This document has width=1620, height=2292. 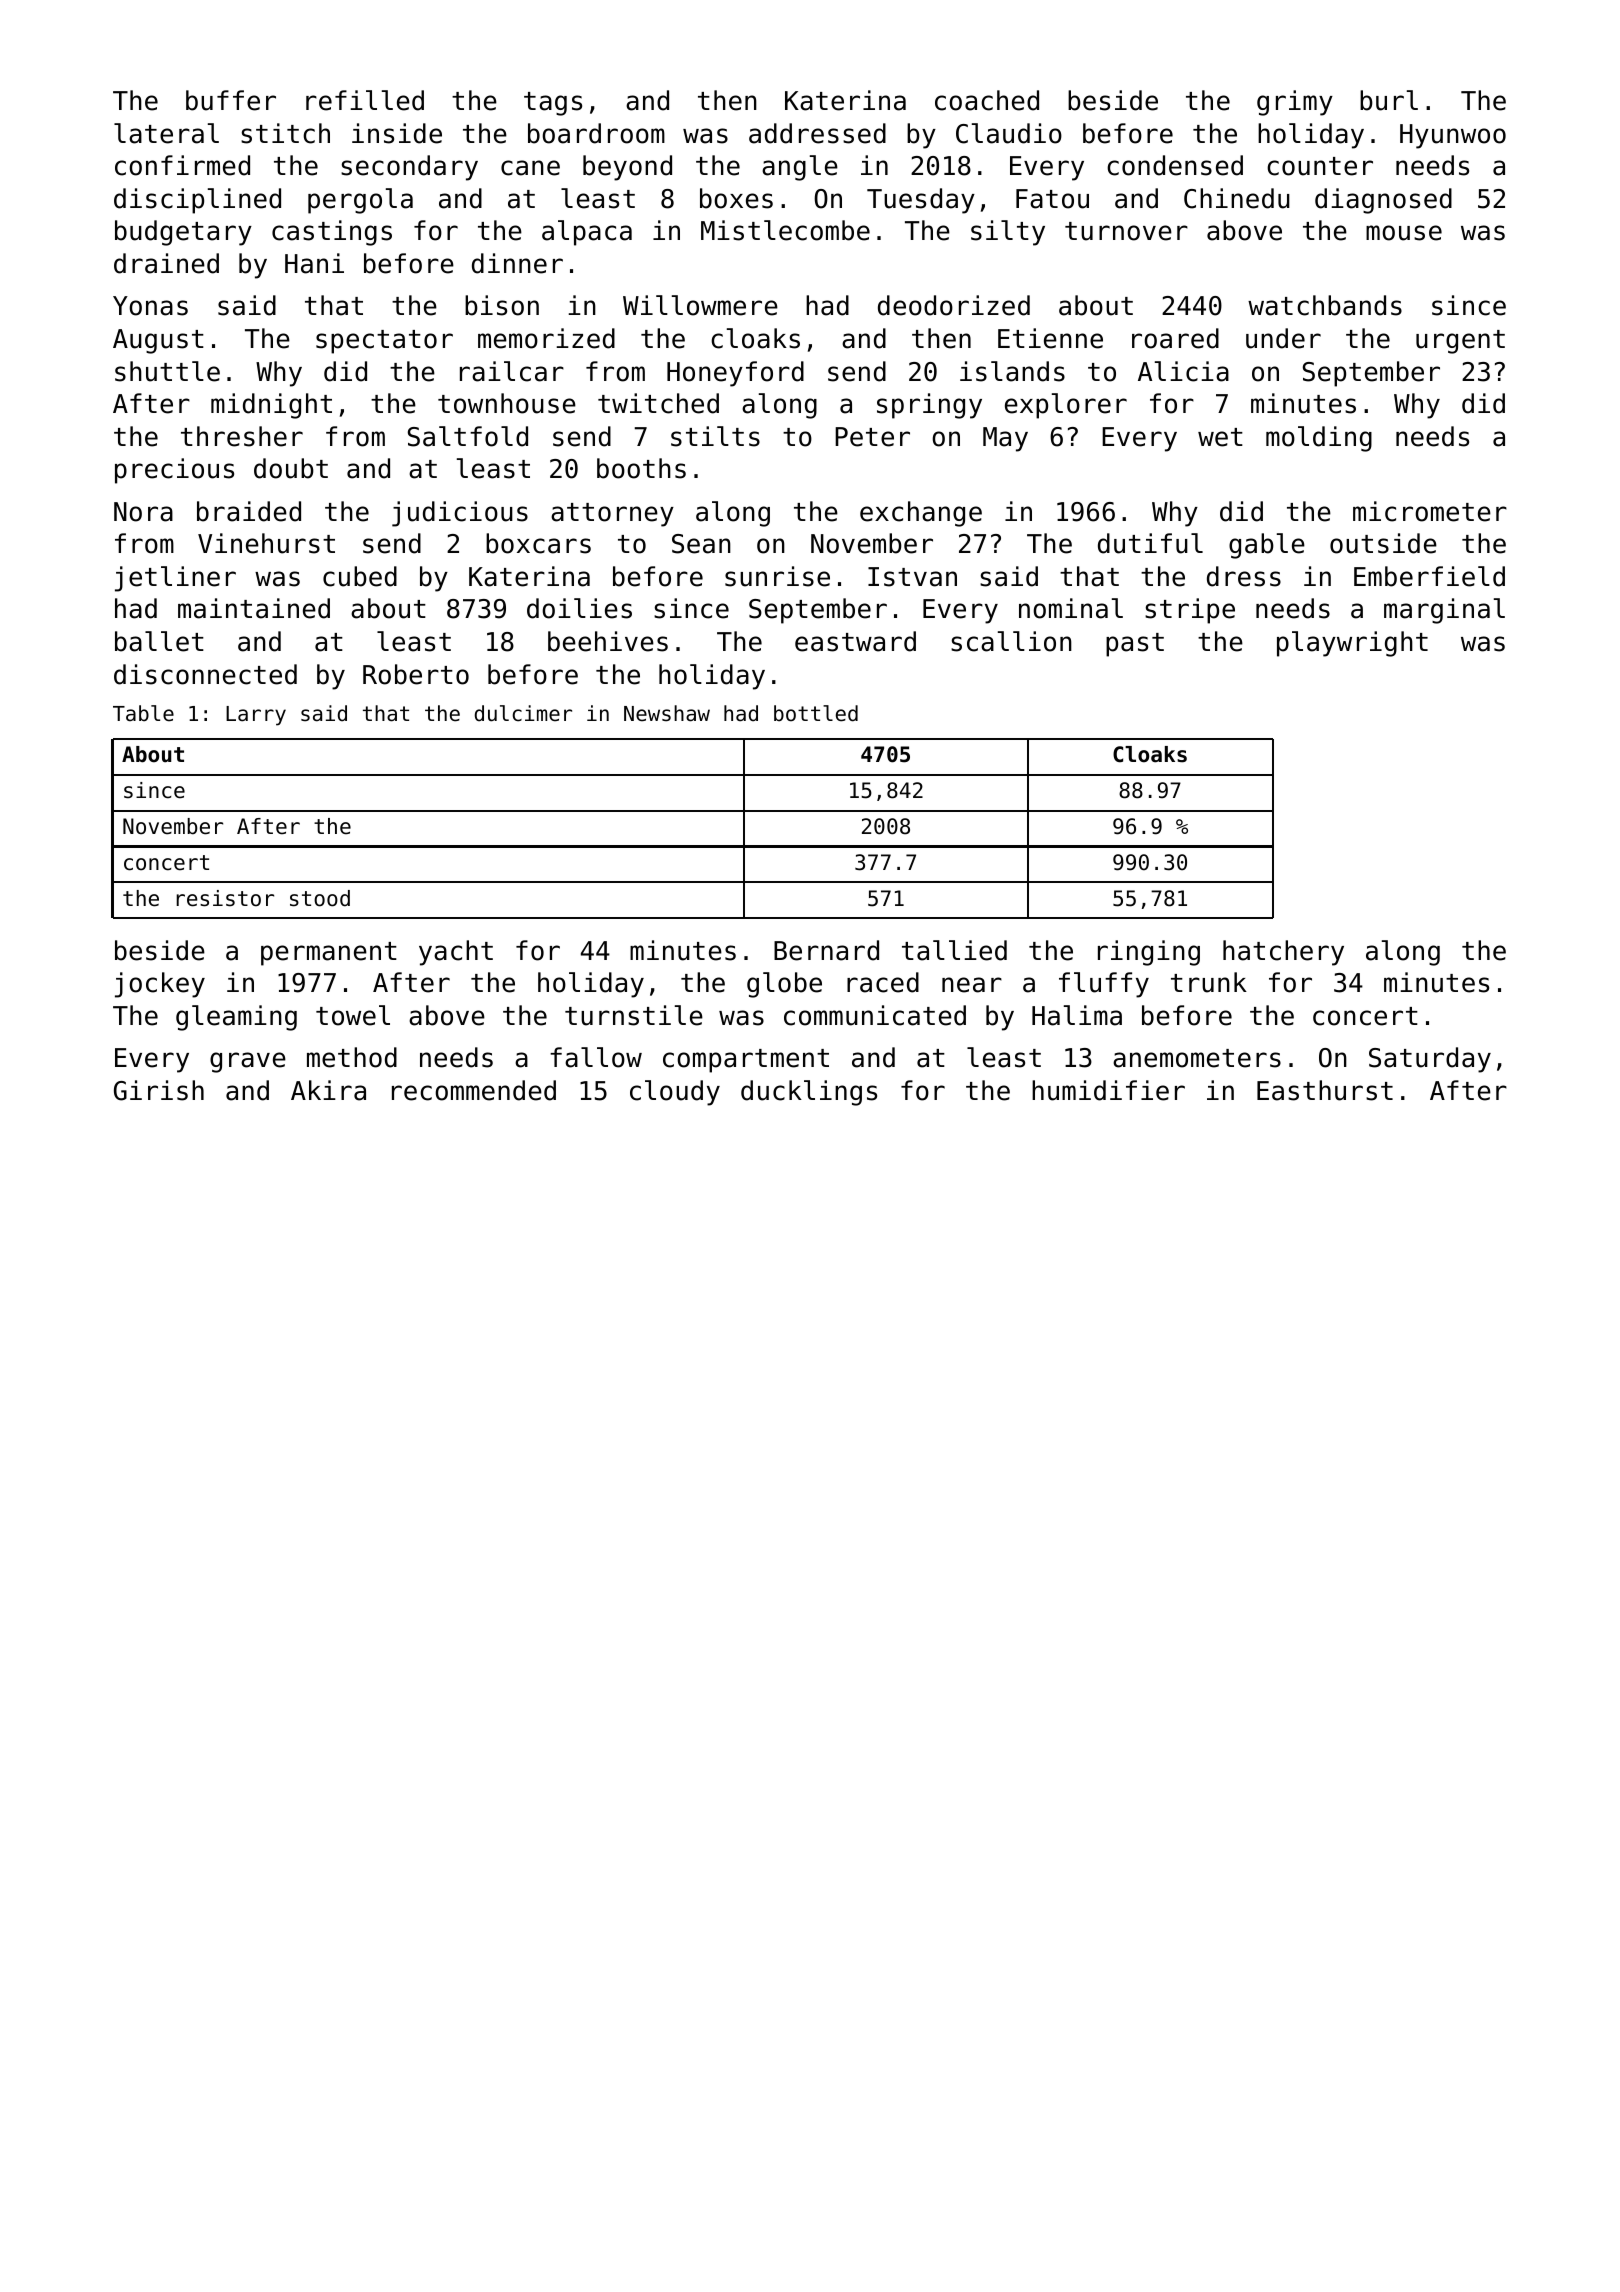 I want to click on spectator, so click(x=384, y=342).
